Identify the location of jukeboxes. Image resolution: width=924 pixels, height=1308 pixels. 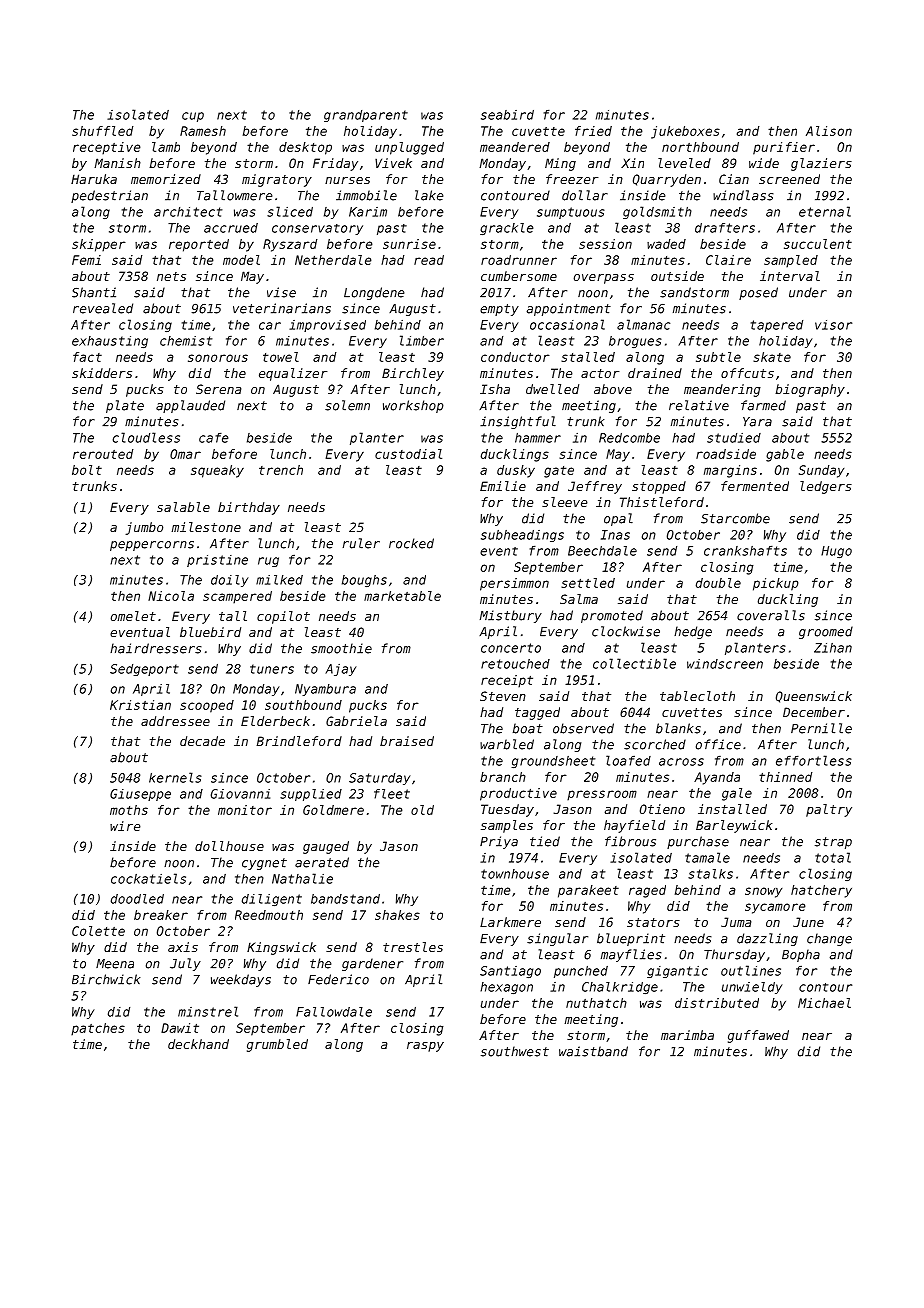
(685, 132).
